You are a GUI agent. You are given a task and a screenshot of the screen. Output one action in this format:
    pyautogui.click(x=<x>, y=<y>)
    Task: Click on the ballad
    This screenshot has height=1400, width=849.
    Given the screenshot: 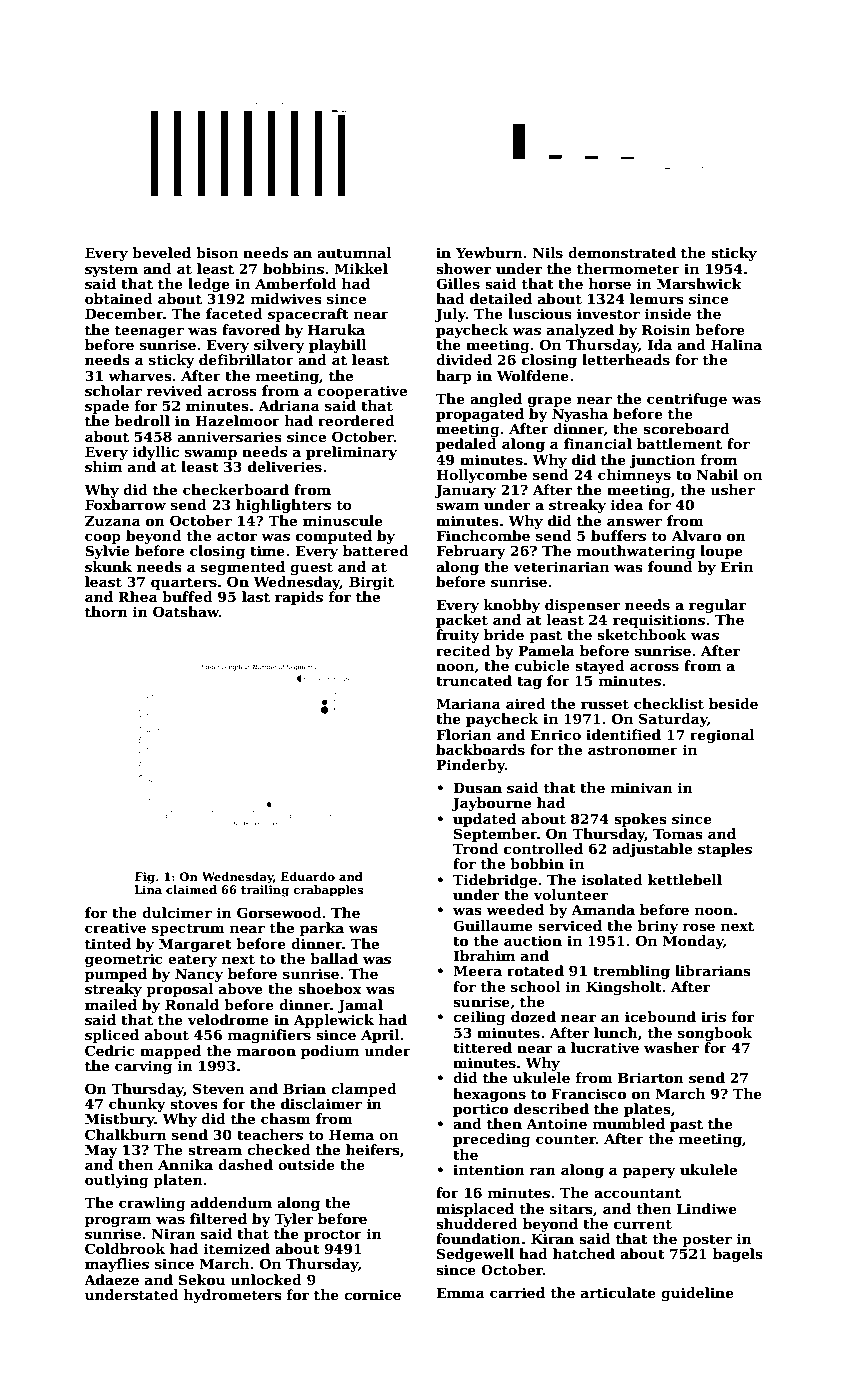 What is the action you would take?
    pyautogui.click(x=334, y=958)
